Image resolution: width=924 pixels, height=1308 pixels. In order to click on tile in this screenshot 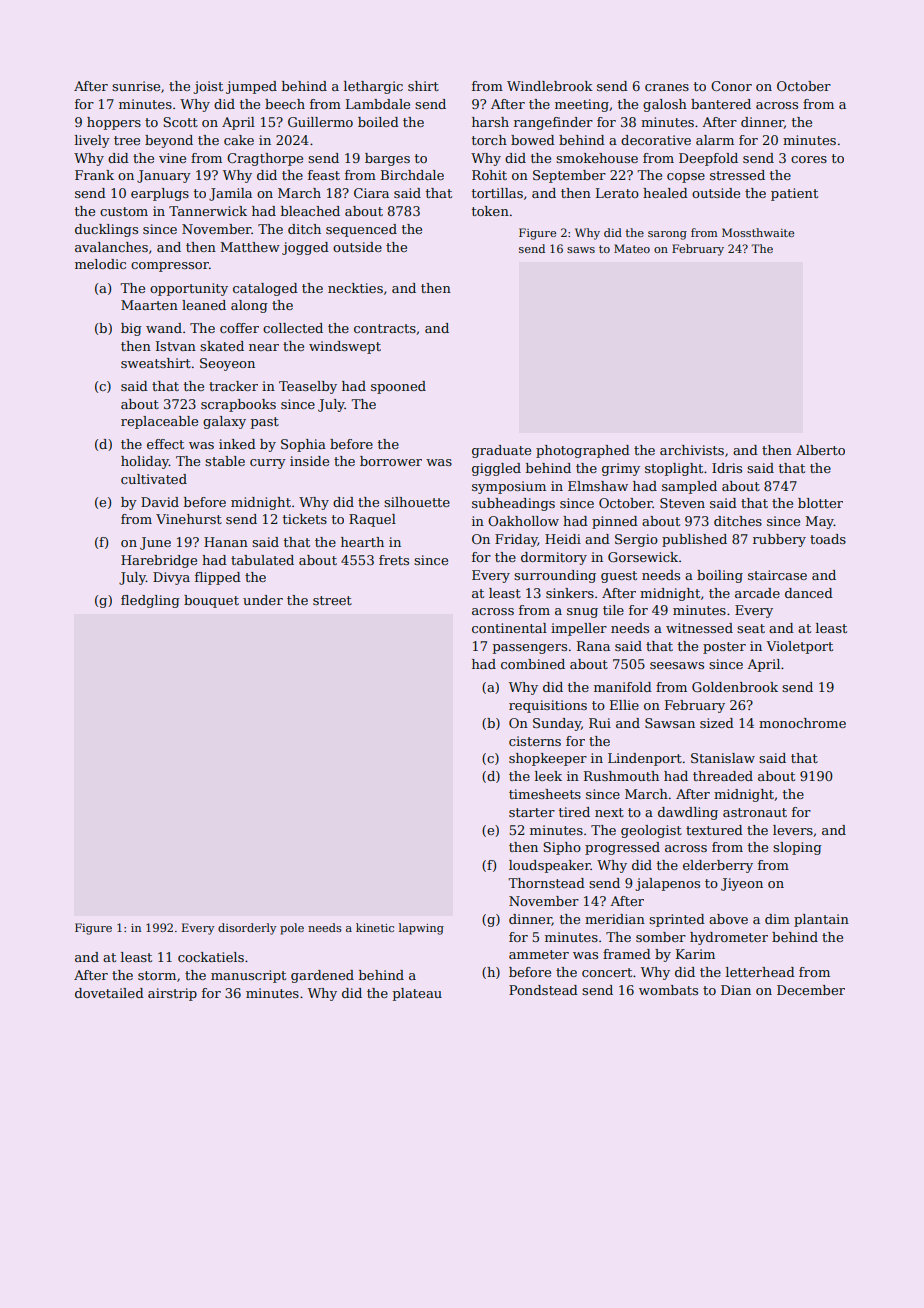, I will do `click(613, 610)`.
